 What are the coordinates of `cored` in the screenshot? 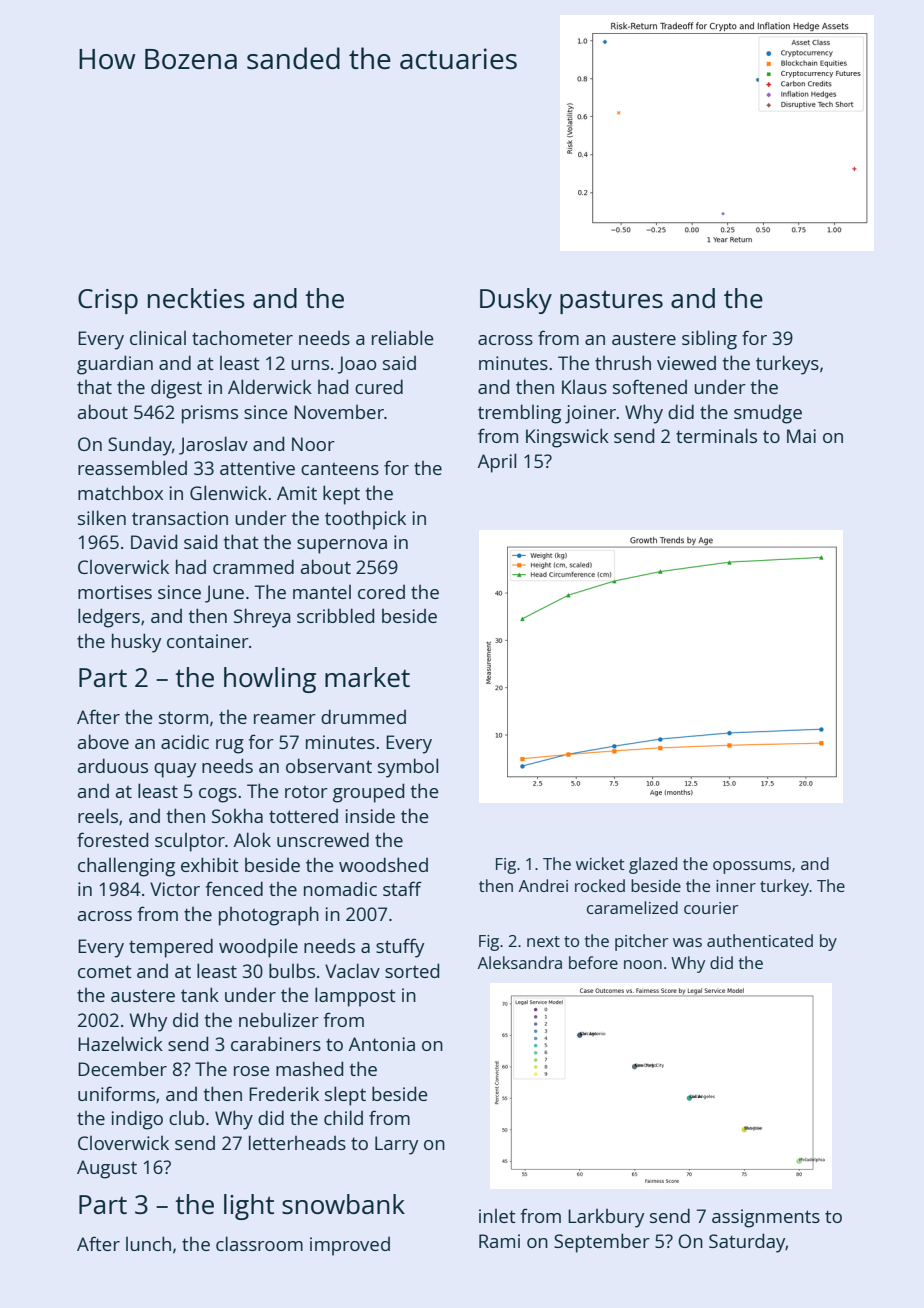 It's located at (381, 592).
